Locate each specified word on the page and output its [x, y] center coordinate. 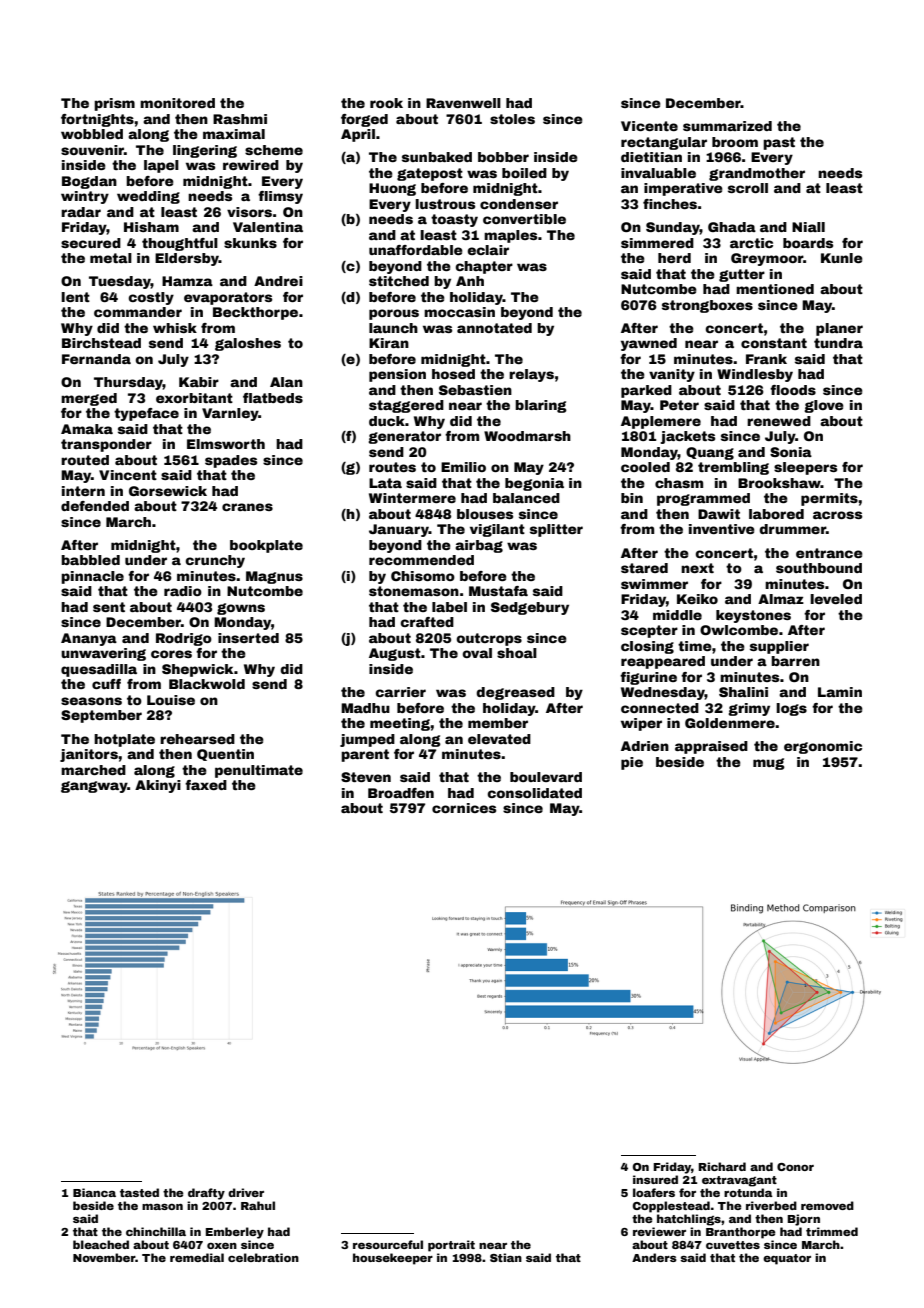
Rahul [258, 1205]
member [498, 723]
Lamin [840, 692]
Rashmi [240, 119]
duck [387, 421]
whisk [175, 328]
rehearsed [197, 739]
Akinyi [158, 786]
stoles [512, 119]
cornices [464, 808]
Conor [795, 1167]
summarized [727, 126]
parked [646, 391]
